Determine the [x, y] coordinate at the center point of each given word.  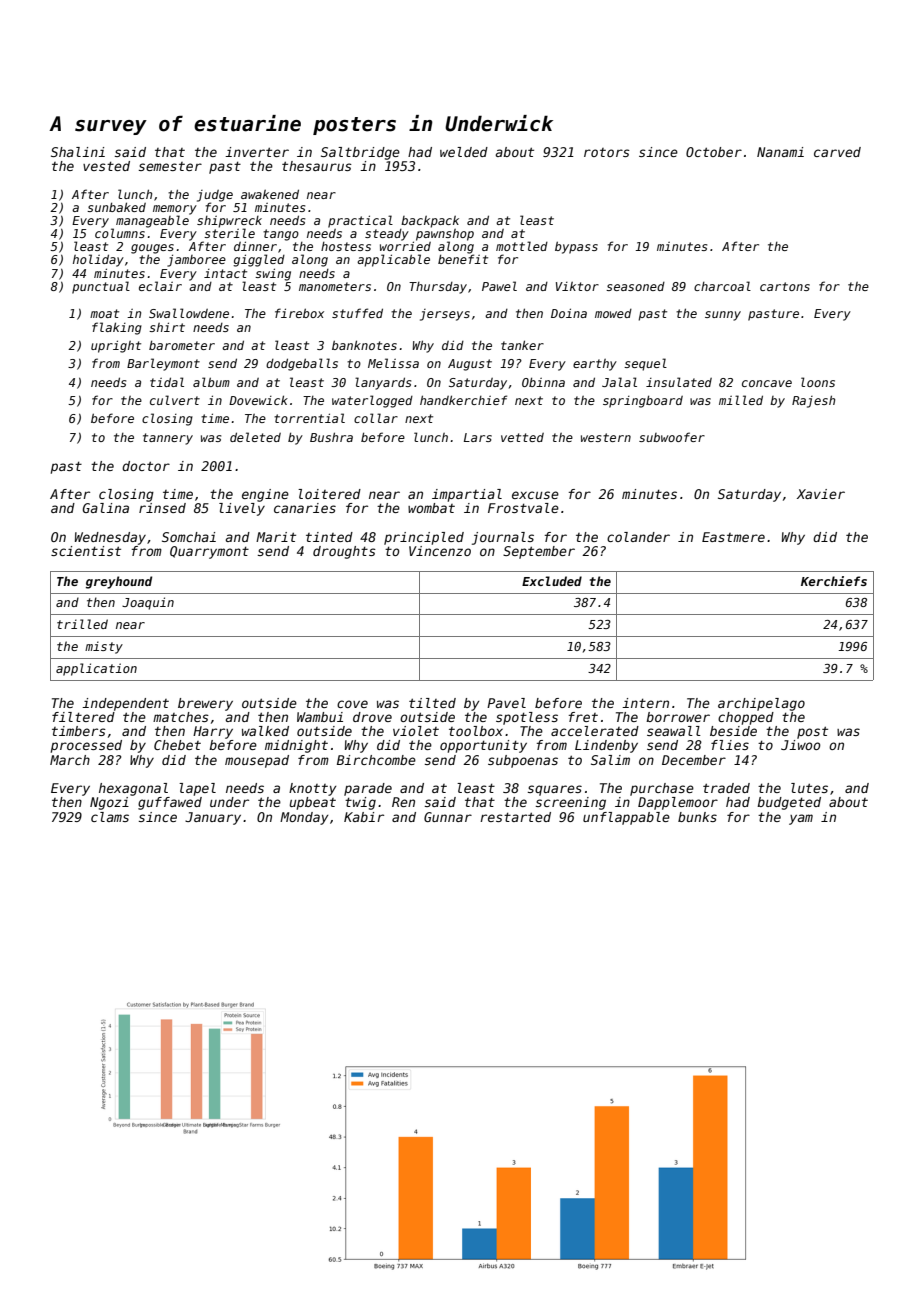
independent [125, 704]
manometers [335, 286]
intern [645, 703]
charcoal [722, 286]
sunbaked [116, 207]
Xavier [821, 494]
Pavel [506, 703]
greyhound [119, 582]
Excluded [552, 581]
